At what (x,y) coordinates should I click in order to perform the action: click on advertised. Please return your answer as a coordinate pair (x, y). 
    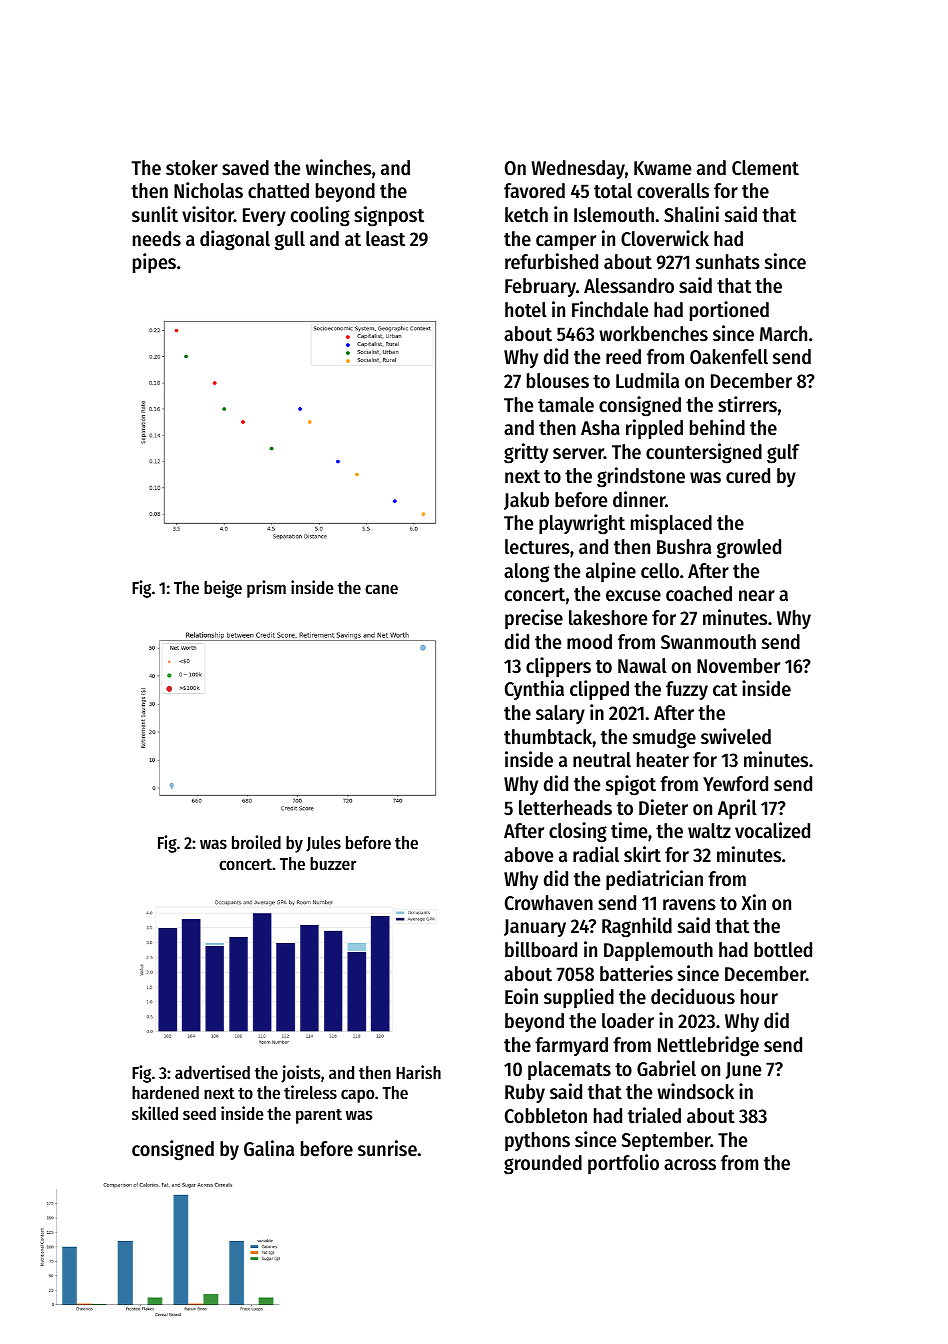
    Looking at the image, I should click on (212, 1072).
